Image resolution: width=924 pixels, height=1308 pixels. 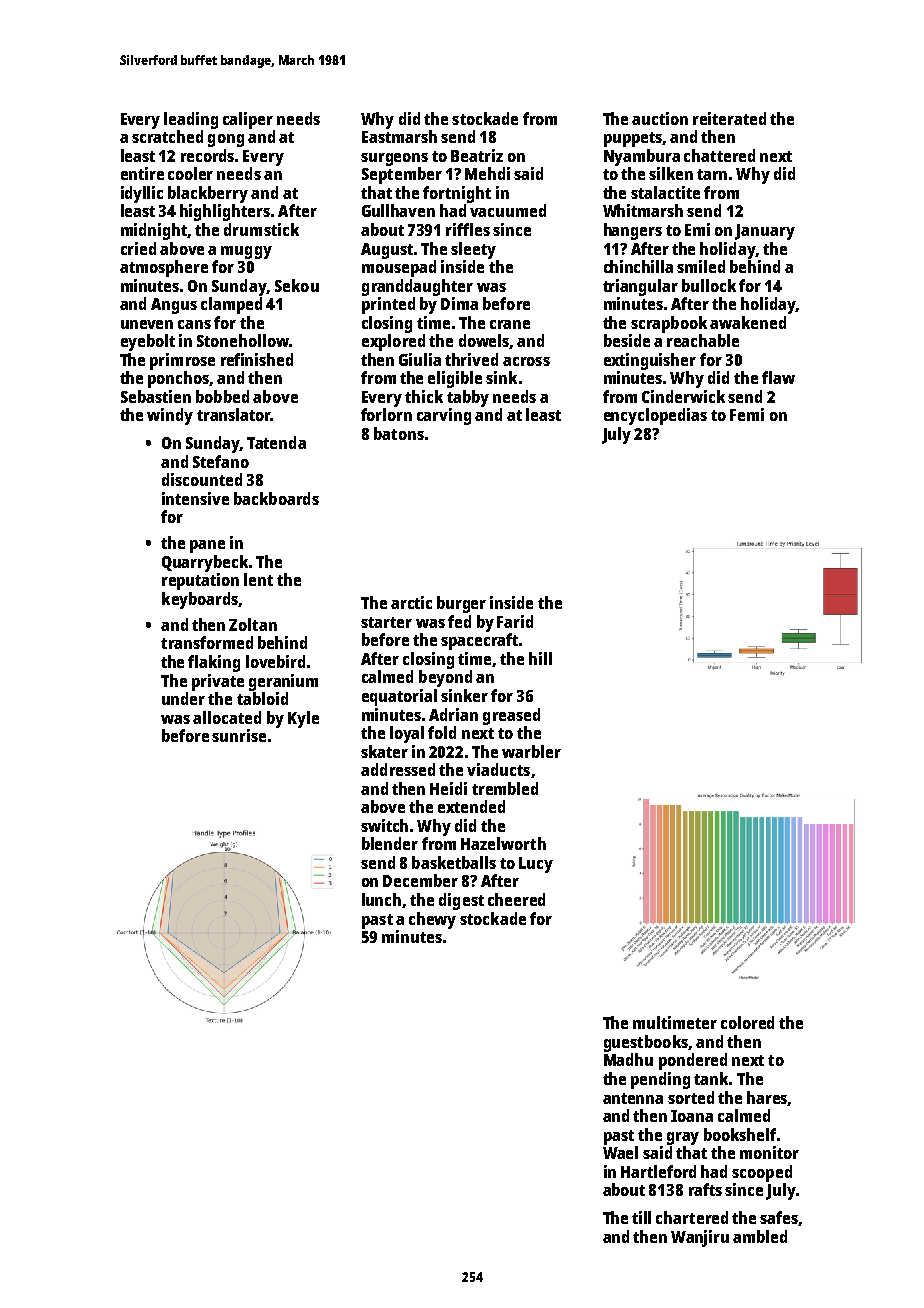 I want to click on guestbooks, so click(x=646, y=1043).
